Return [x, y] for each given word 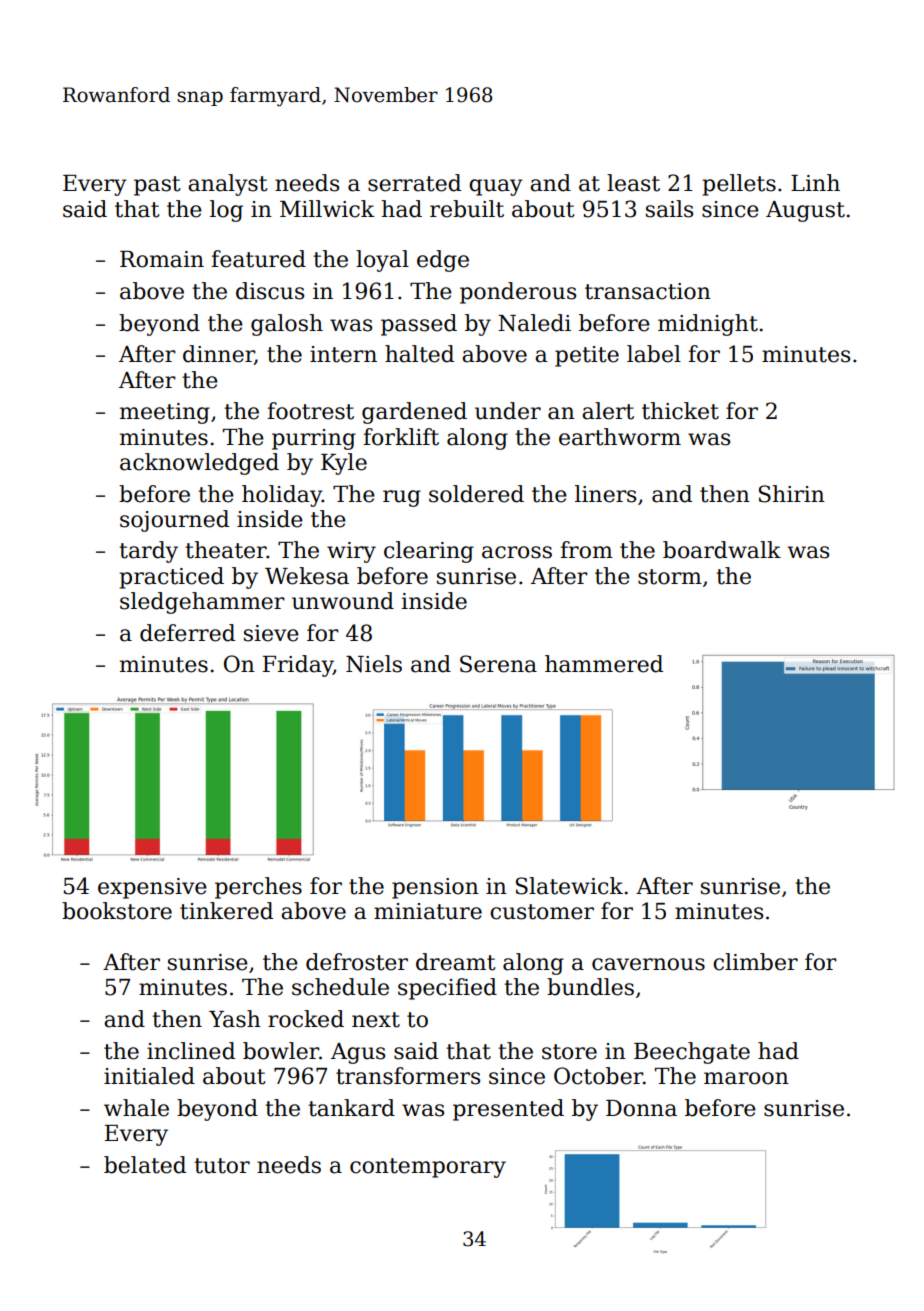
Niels [374, 664]
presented [508, 1110]
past [157, 186]
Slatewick [569, 886]
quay [496, 187]
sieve [271, 633]
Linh [815, 182]
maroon [746, 1078]
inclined [191, 1051]
